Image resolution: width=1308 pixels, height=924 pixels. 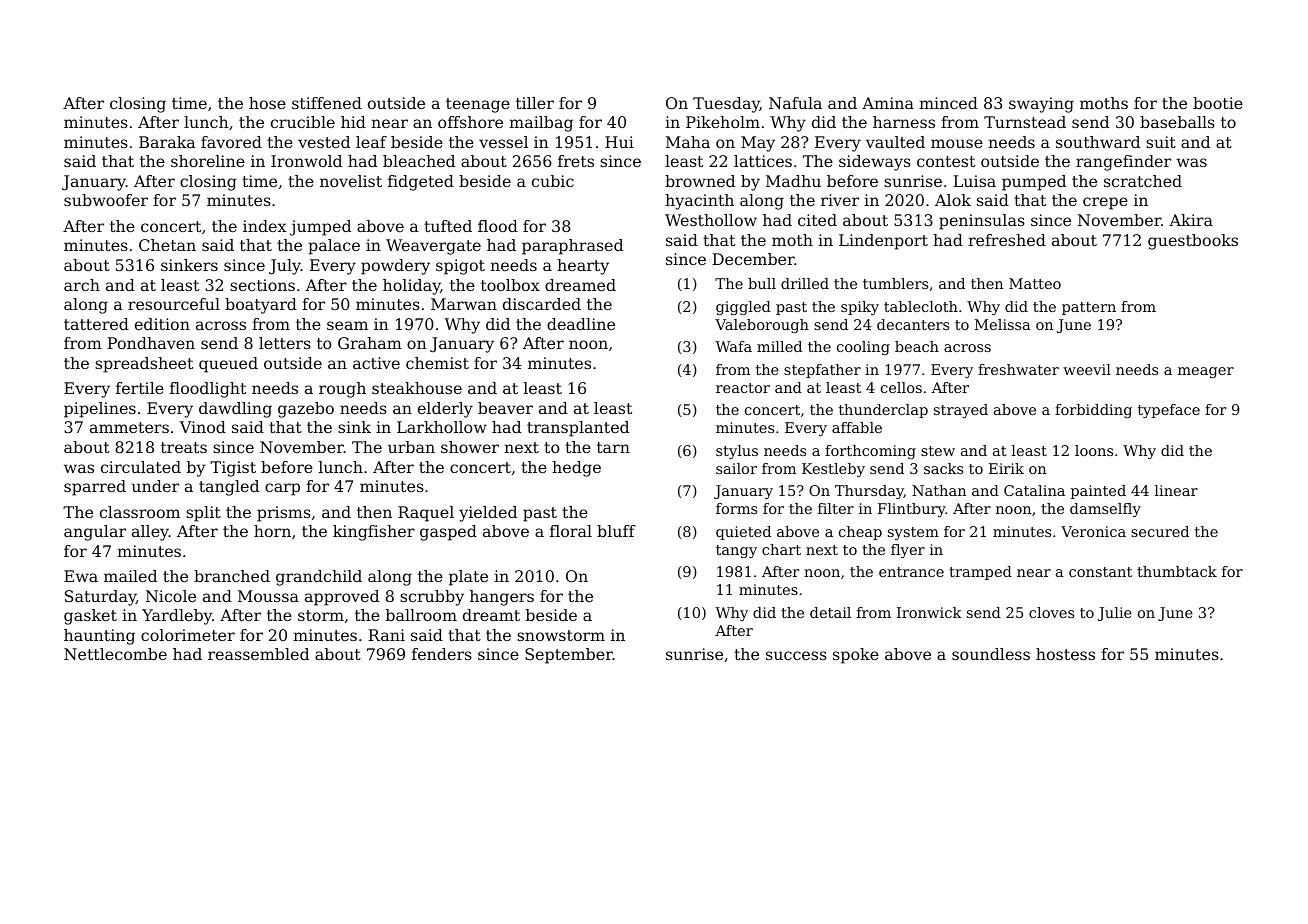 I want to click on Nicole, so click(x=171, y=596).
